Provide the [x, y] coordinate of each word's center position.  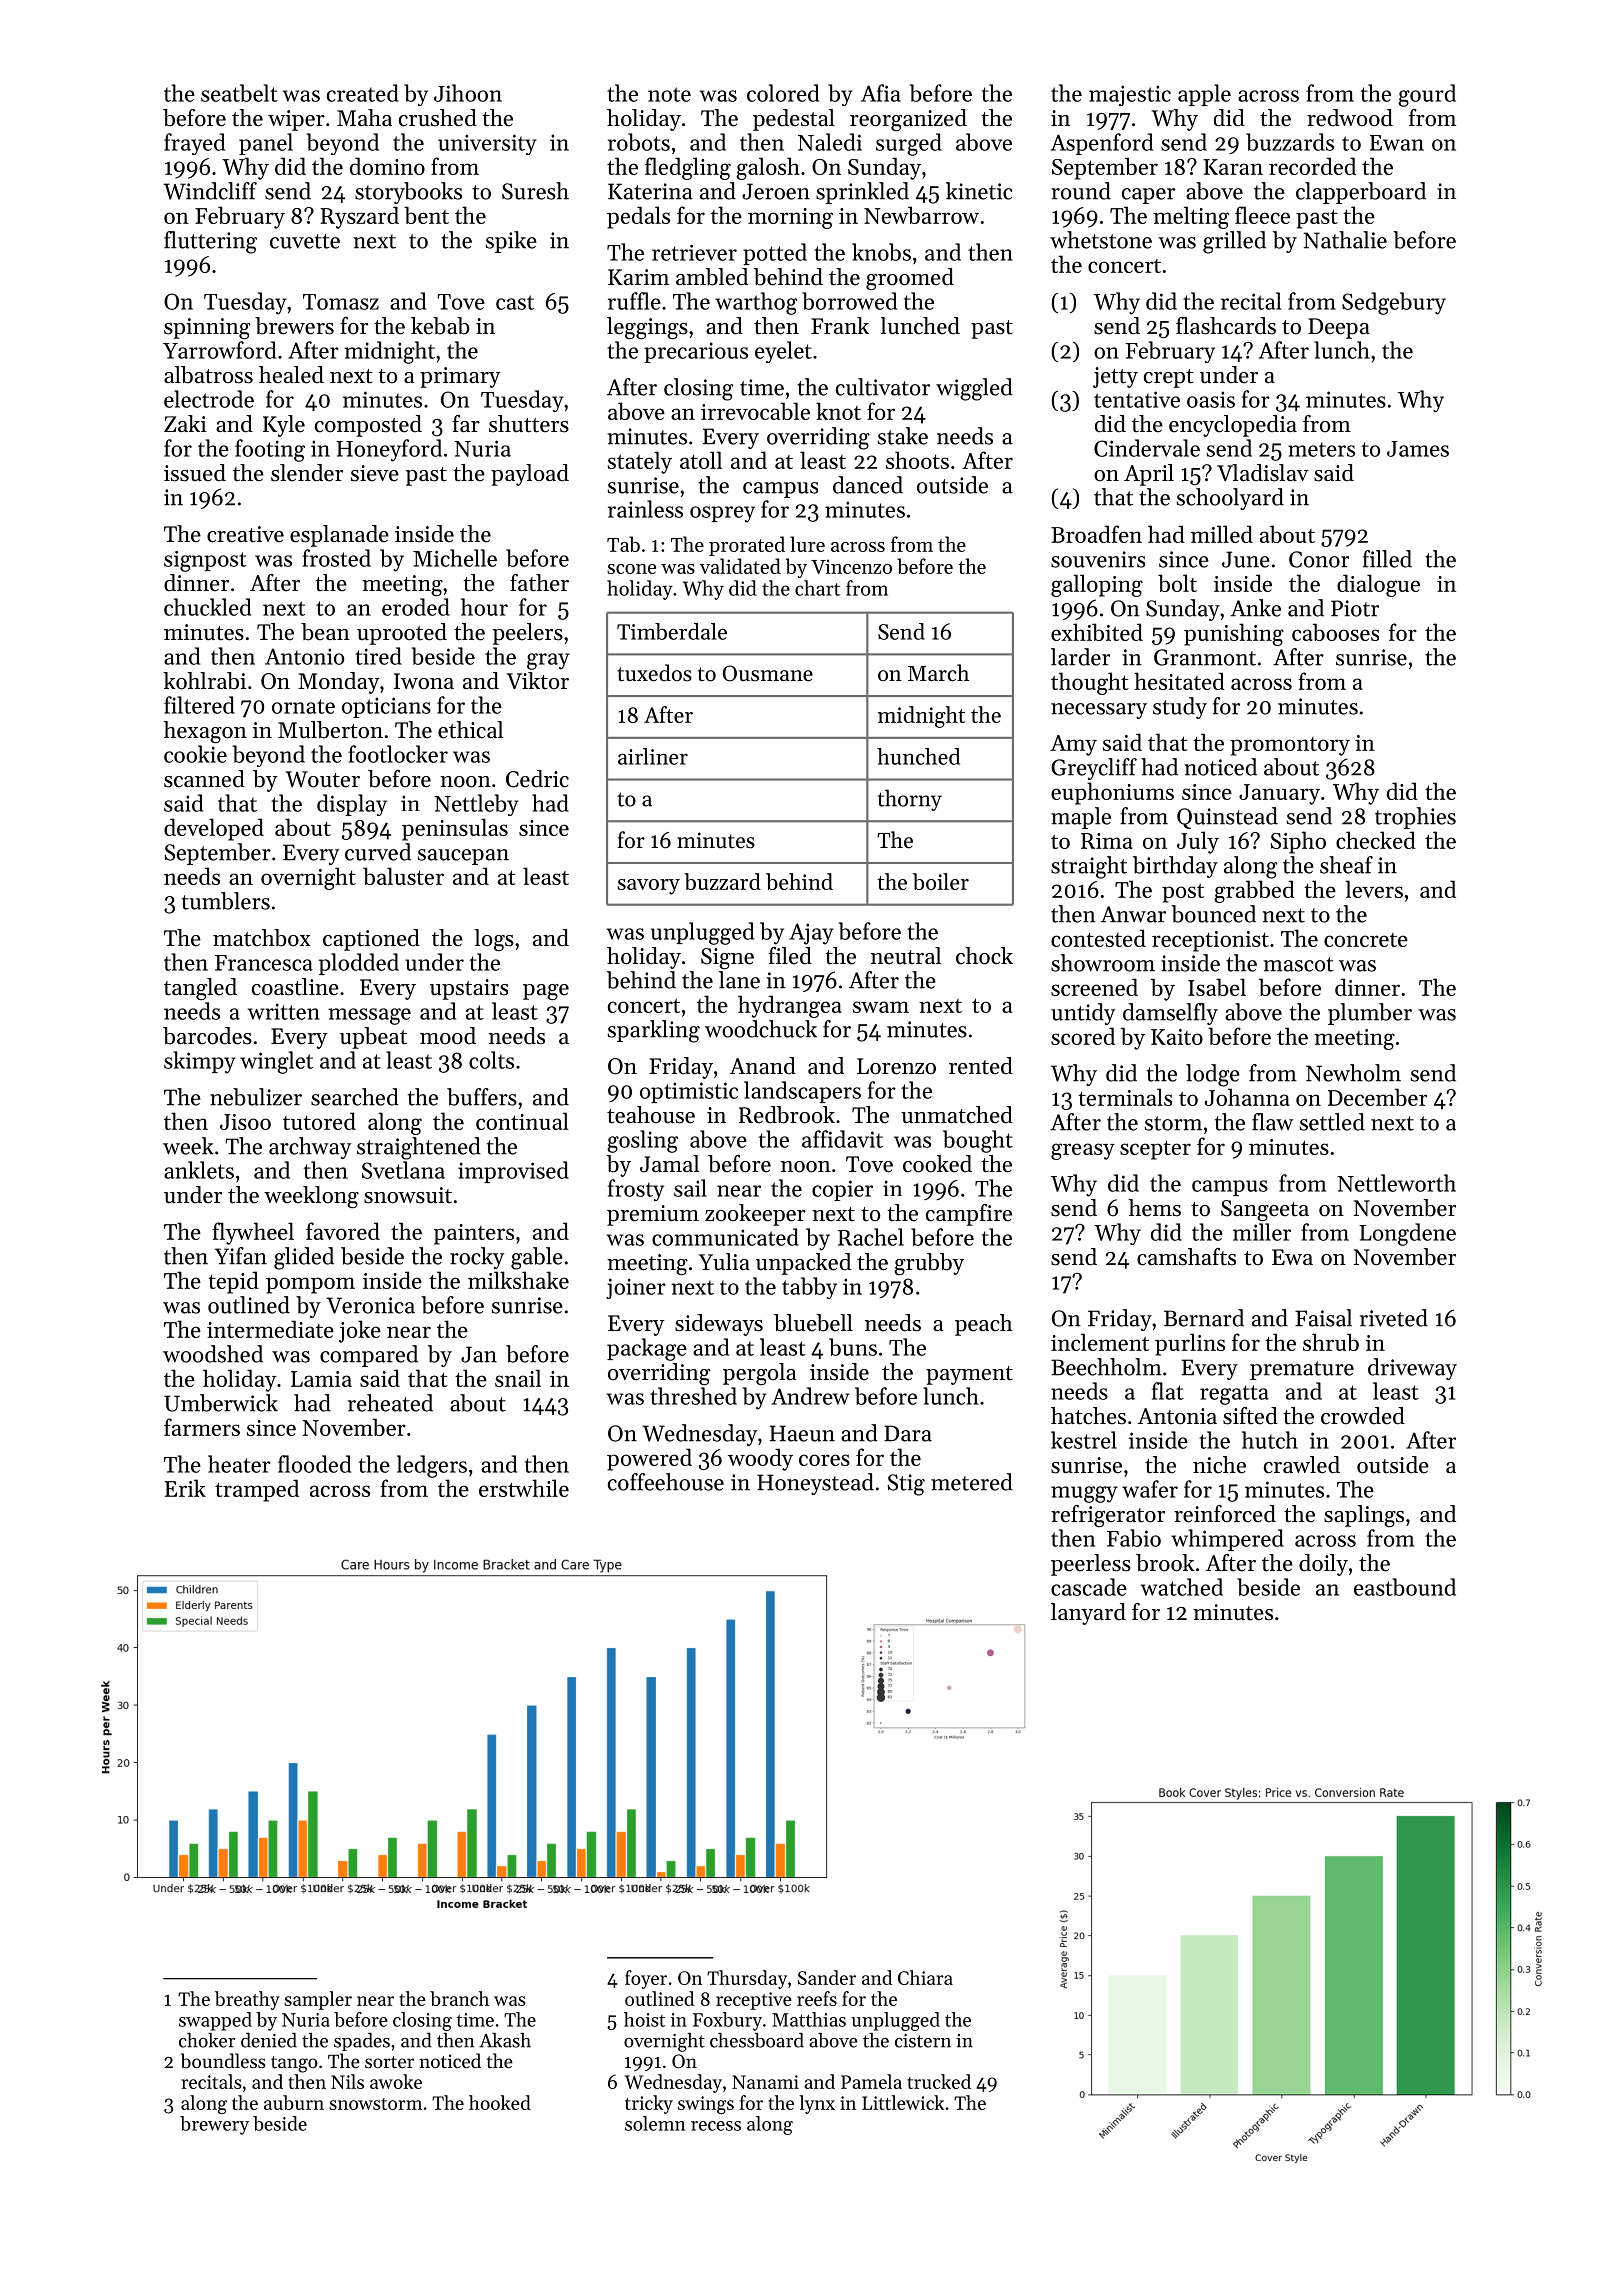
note [669, 94]
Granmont [1205, 657]
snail [518, 1378]
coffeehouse [666, 1482]
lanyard [1088, 1614]
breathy [247, 2000]
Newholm [1353, 1073]
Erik [185, 1488]
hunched [918, 756]
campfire [969, 1215]
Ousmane [768, 673]
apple [1204, 95]
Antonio [304, 656]
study [1180, 708]
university [487, 144]
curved [378, 852]
